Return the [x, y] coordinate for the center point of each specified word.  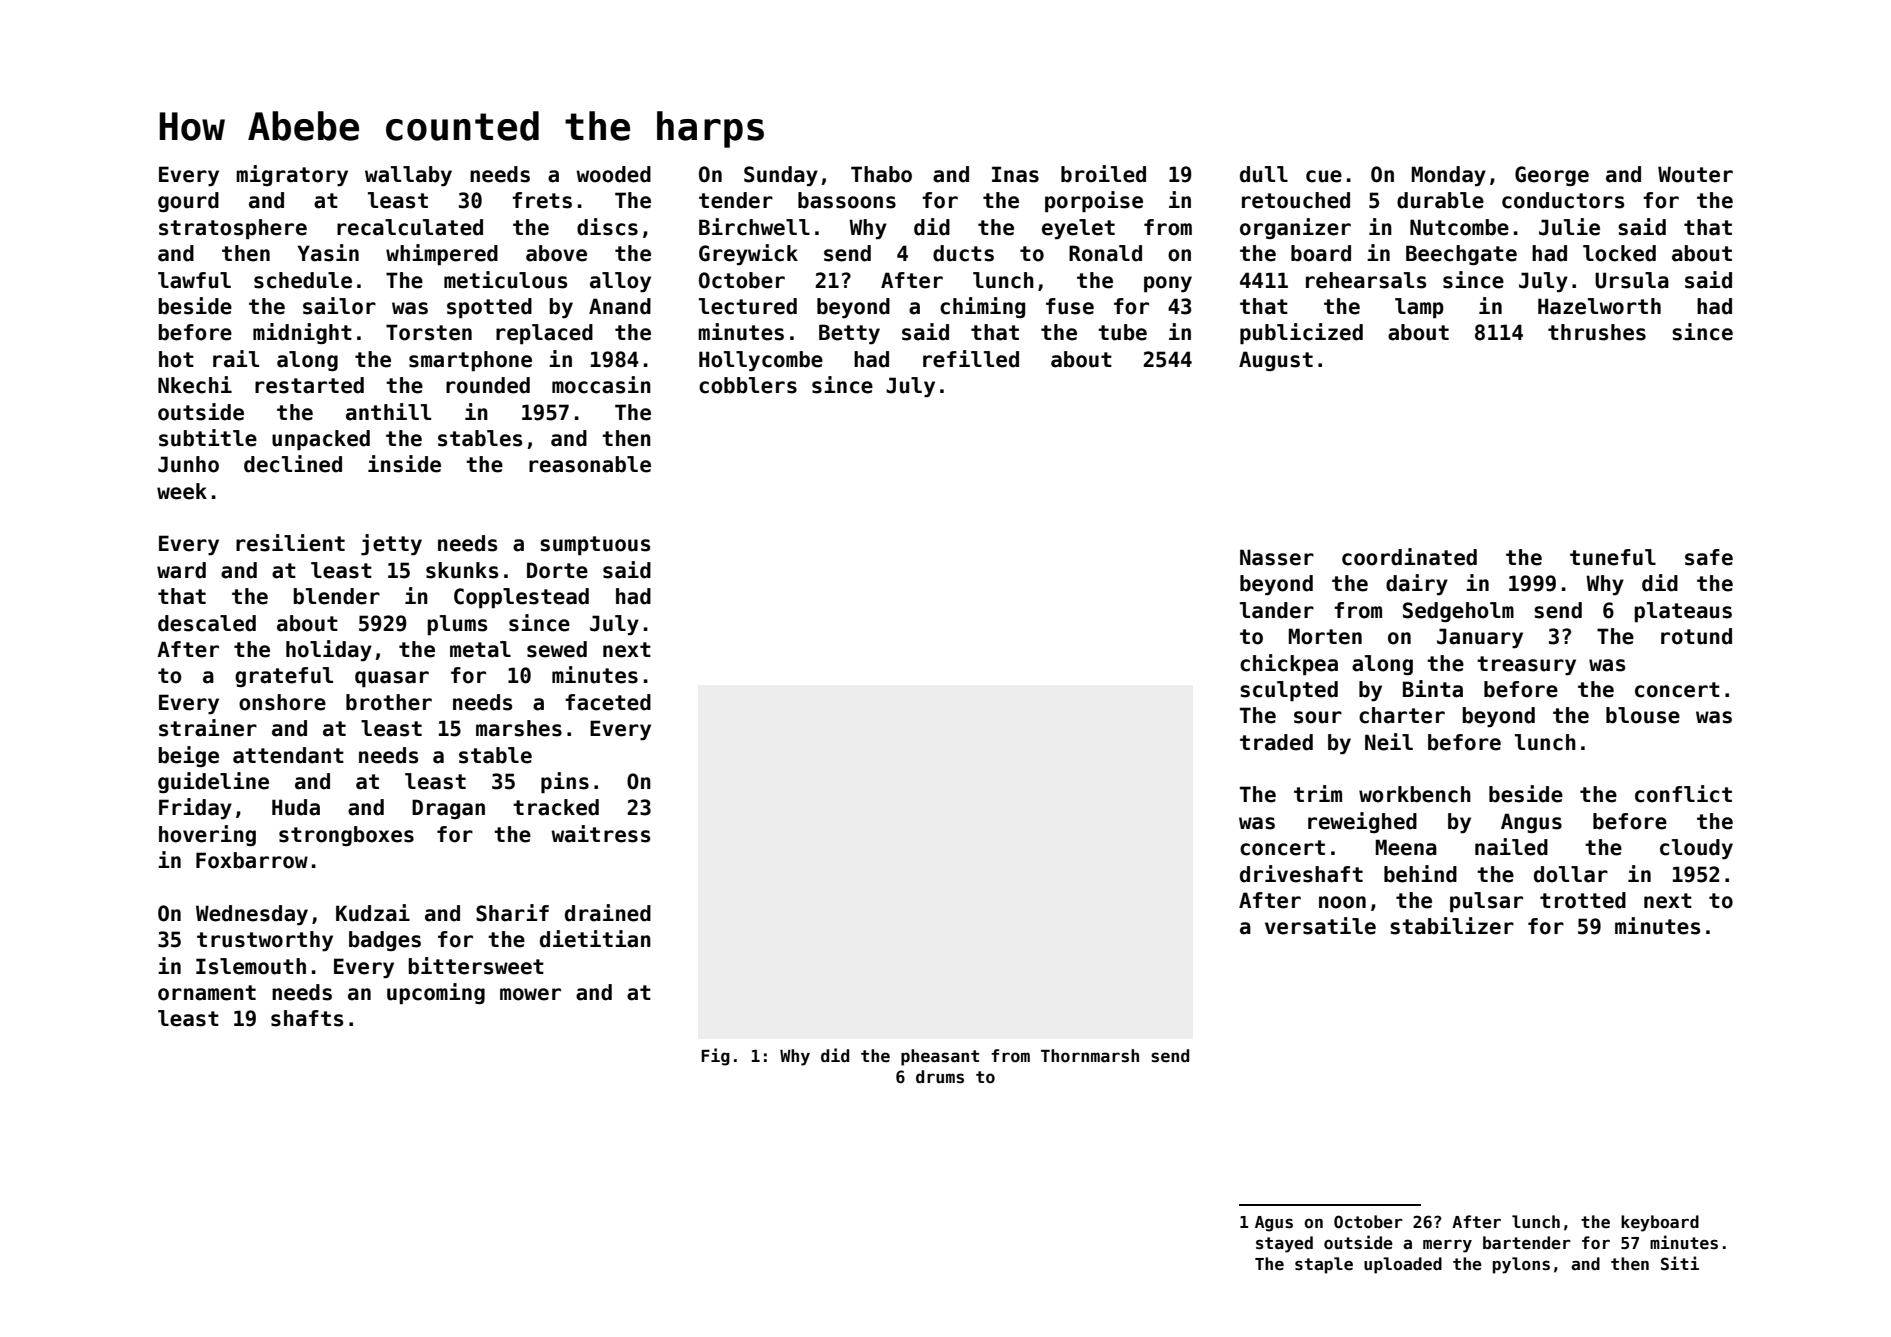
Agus [1274, 1224]
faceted [608, 702]
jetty [391, 545]
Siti [1680, 1263]
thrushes [1597, 332]
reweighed [1362, 822]
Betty [849, 334]
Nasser [1277, 557]
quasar [392, 679]
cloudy [1696, 849]
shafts [307, 1018]
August [1276, 361]
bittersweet [476, 966]
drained [608, 913]
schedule [303, 280]
